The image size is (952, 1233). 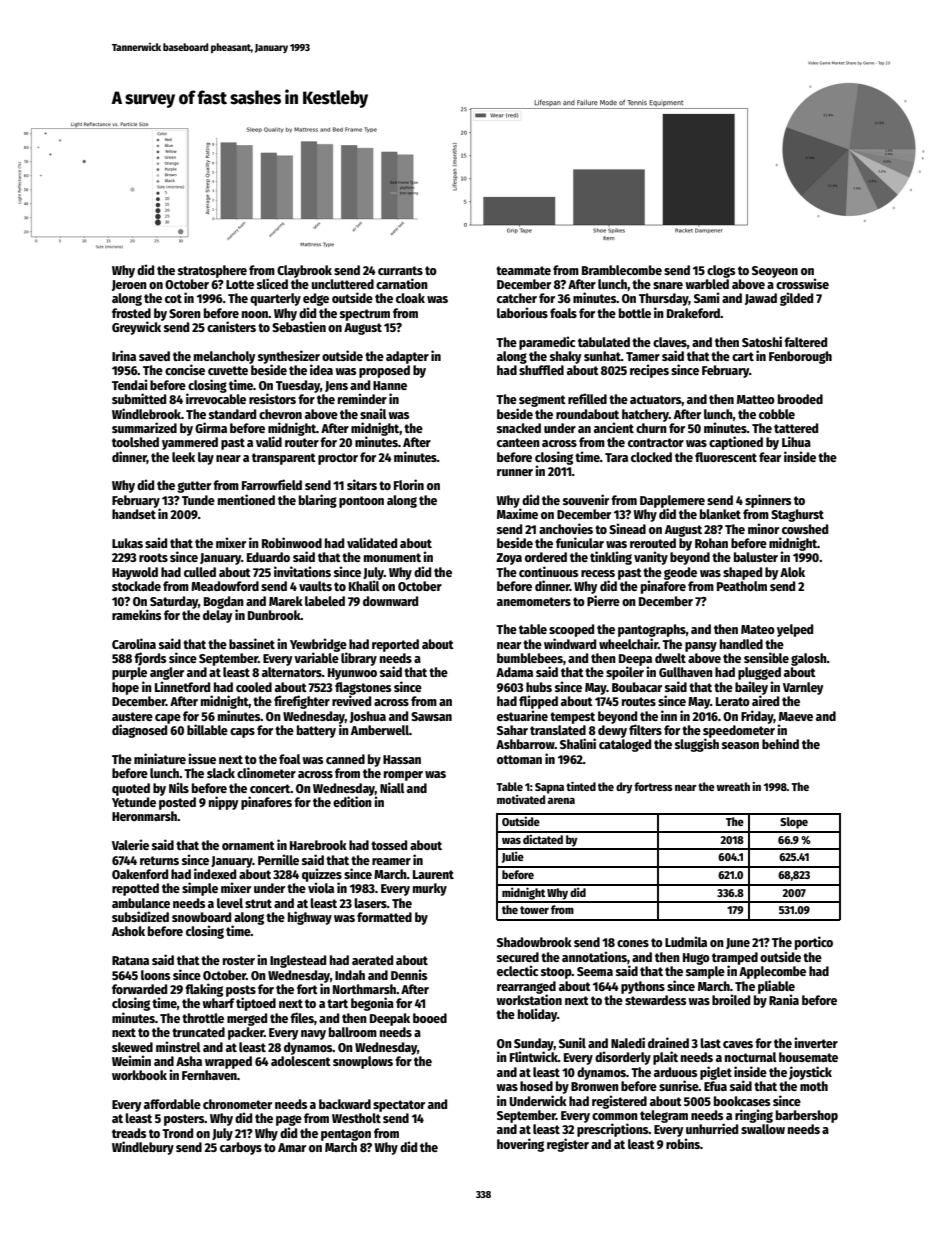 What do you see at coordinates (742, 586) in the screenshot?
I see `Peatholm` at bounding box center [742, 586].
